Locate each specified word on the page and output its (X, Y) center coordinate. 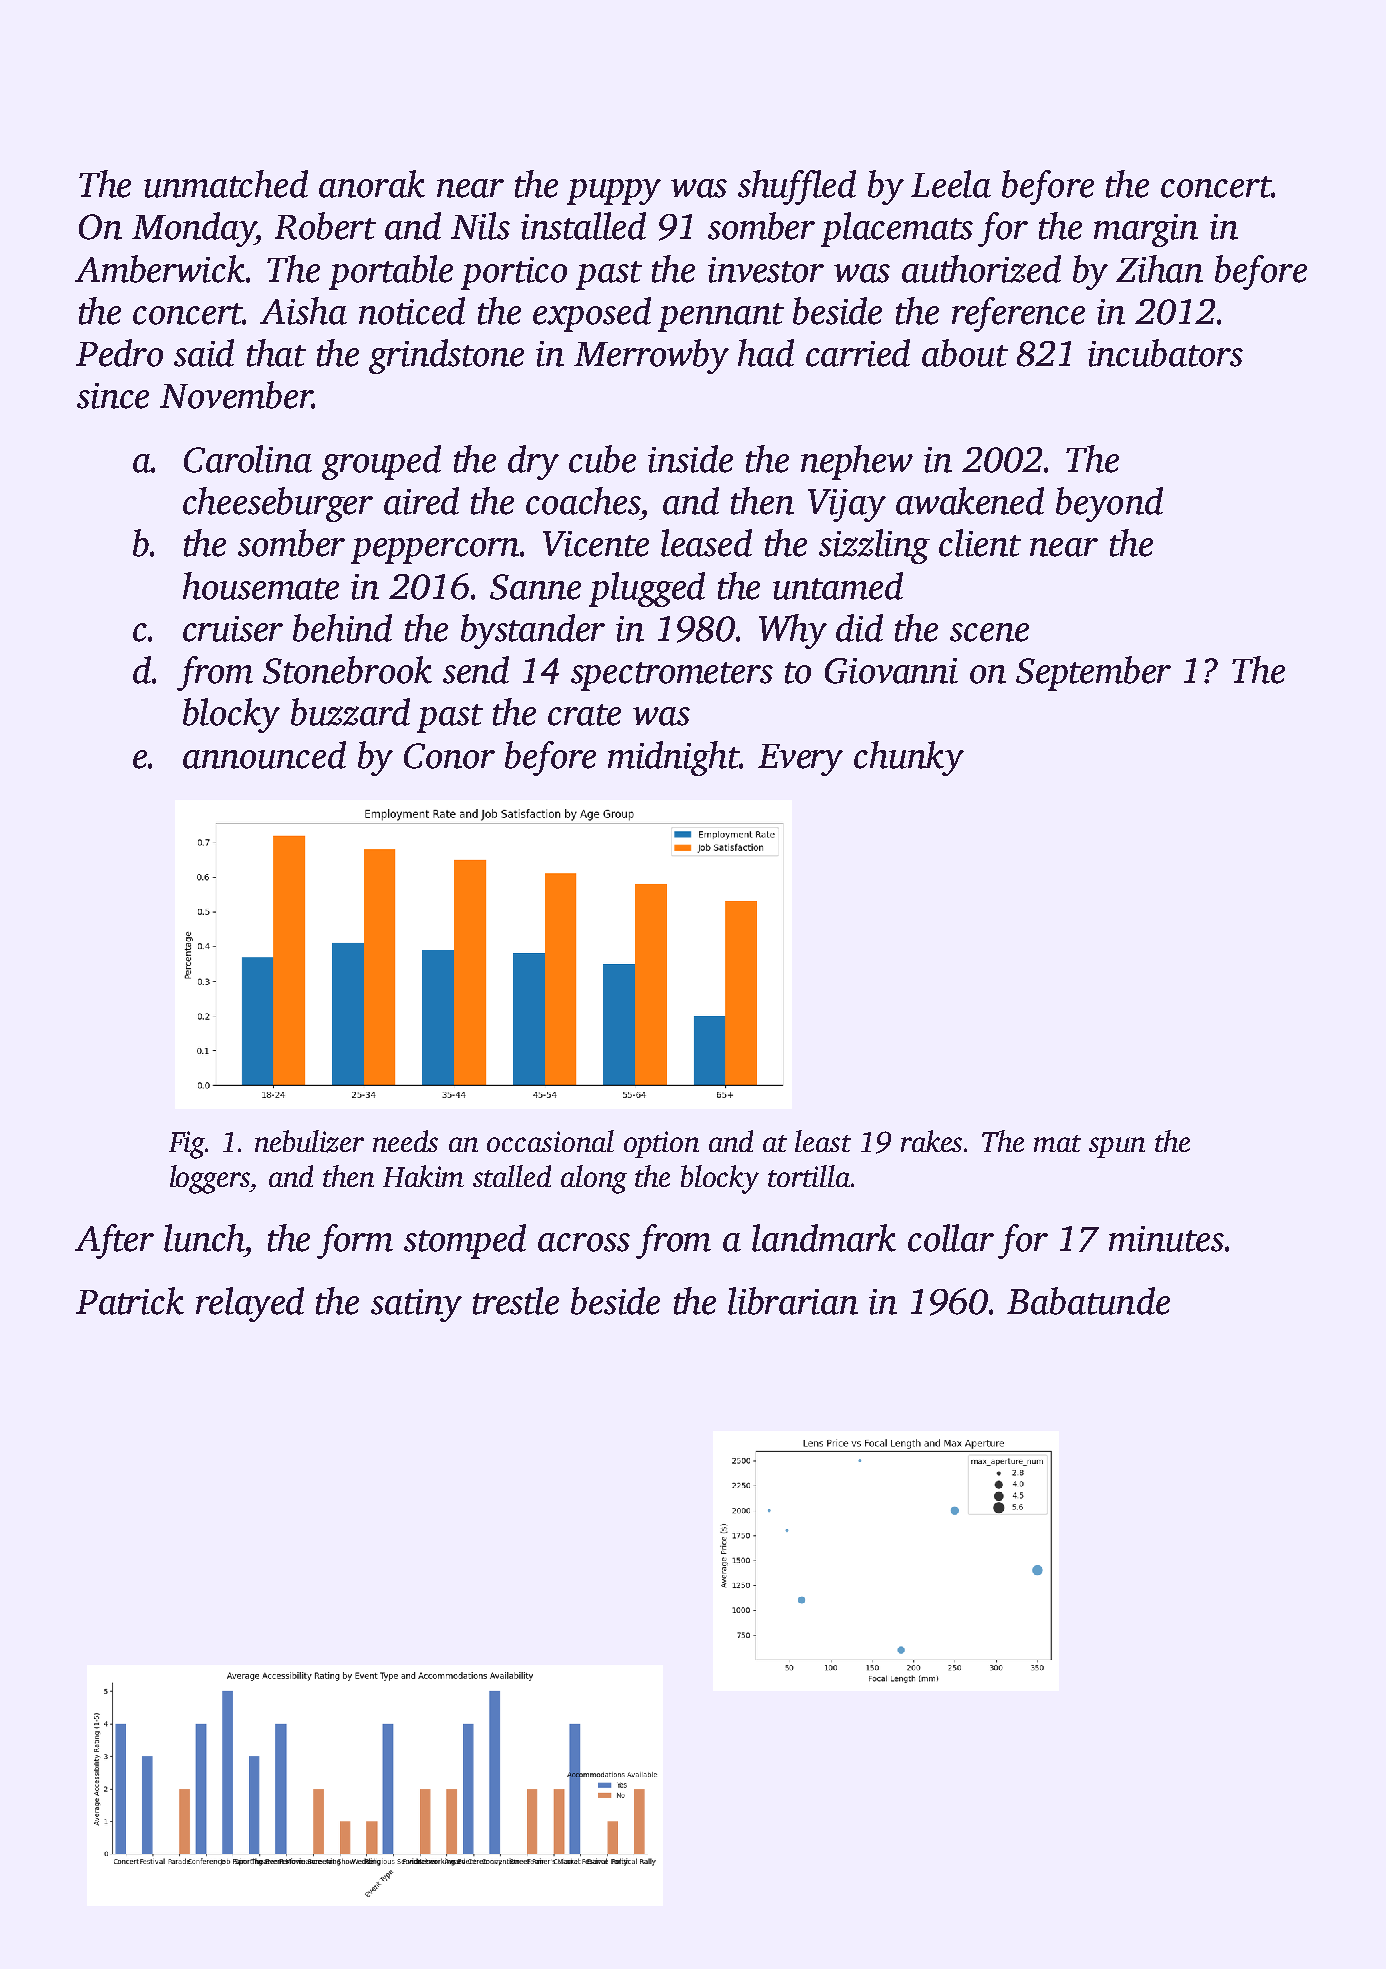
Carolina (248, 459)
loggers (210, 1179)
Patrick (130, 1301)
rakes (931, 1141)
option (661, 1144)
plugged (647, 589)
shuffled (797, 187)
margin (1146, 230)
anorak (372, 184)
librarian (793, 1301)
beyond (1109, 504)
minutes (1166, 1239)
